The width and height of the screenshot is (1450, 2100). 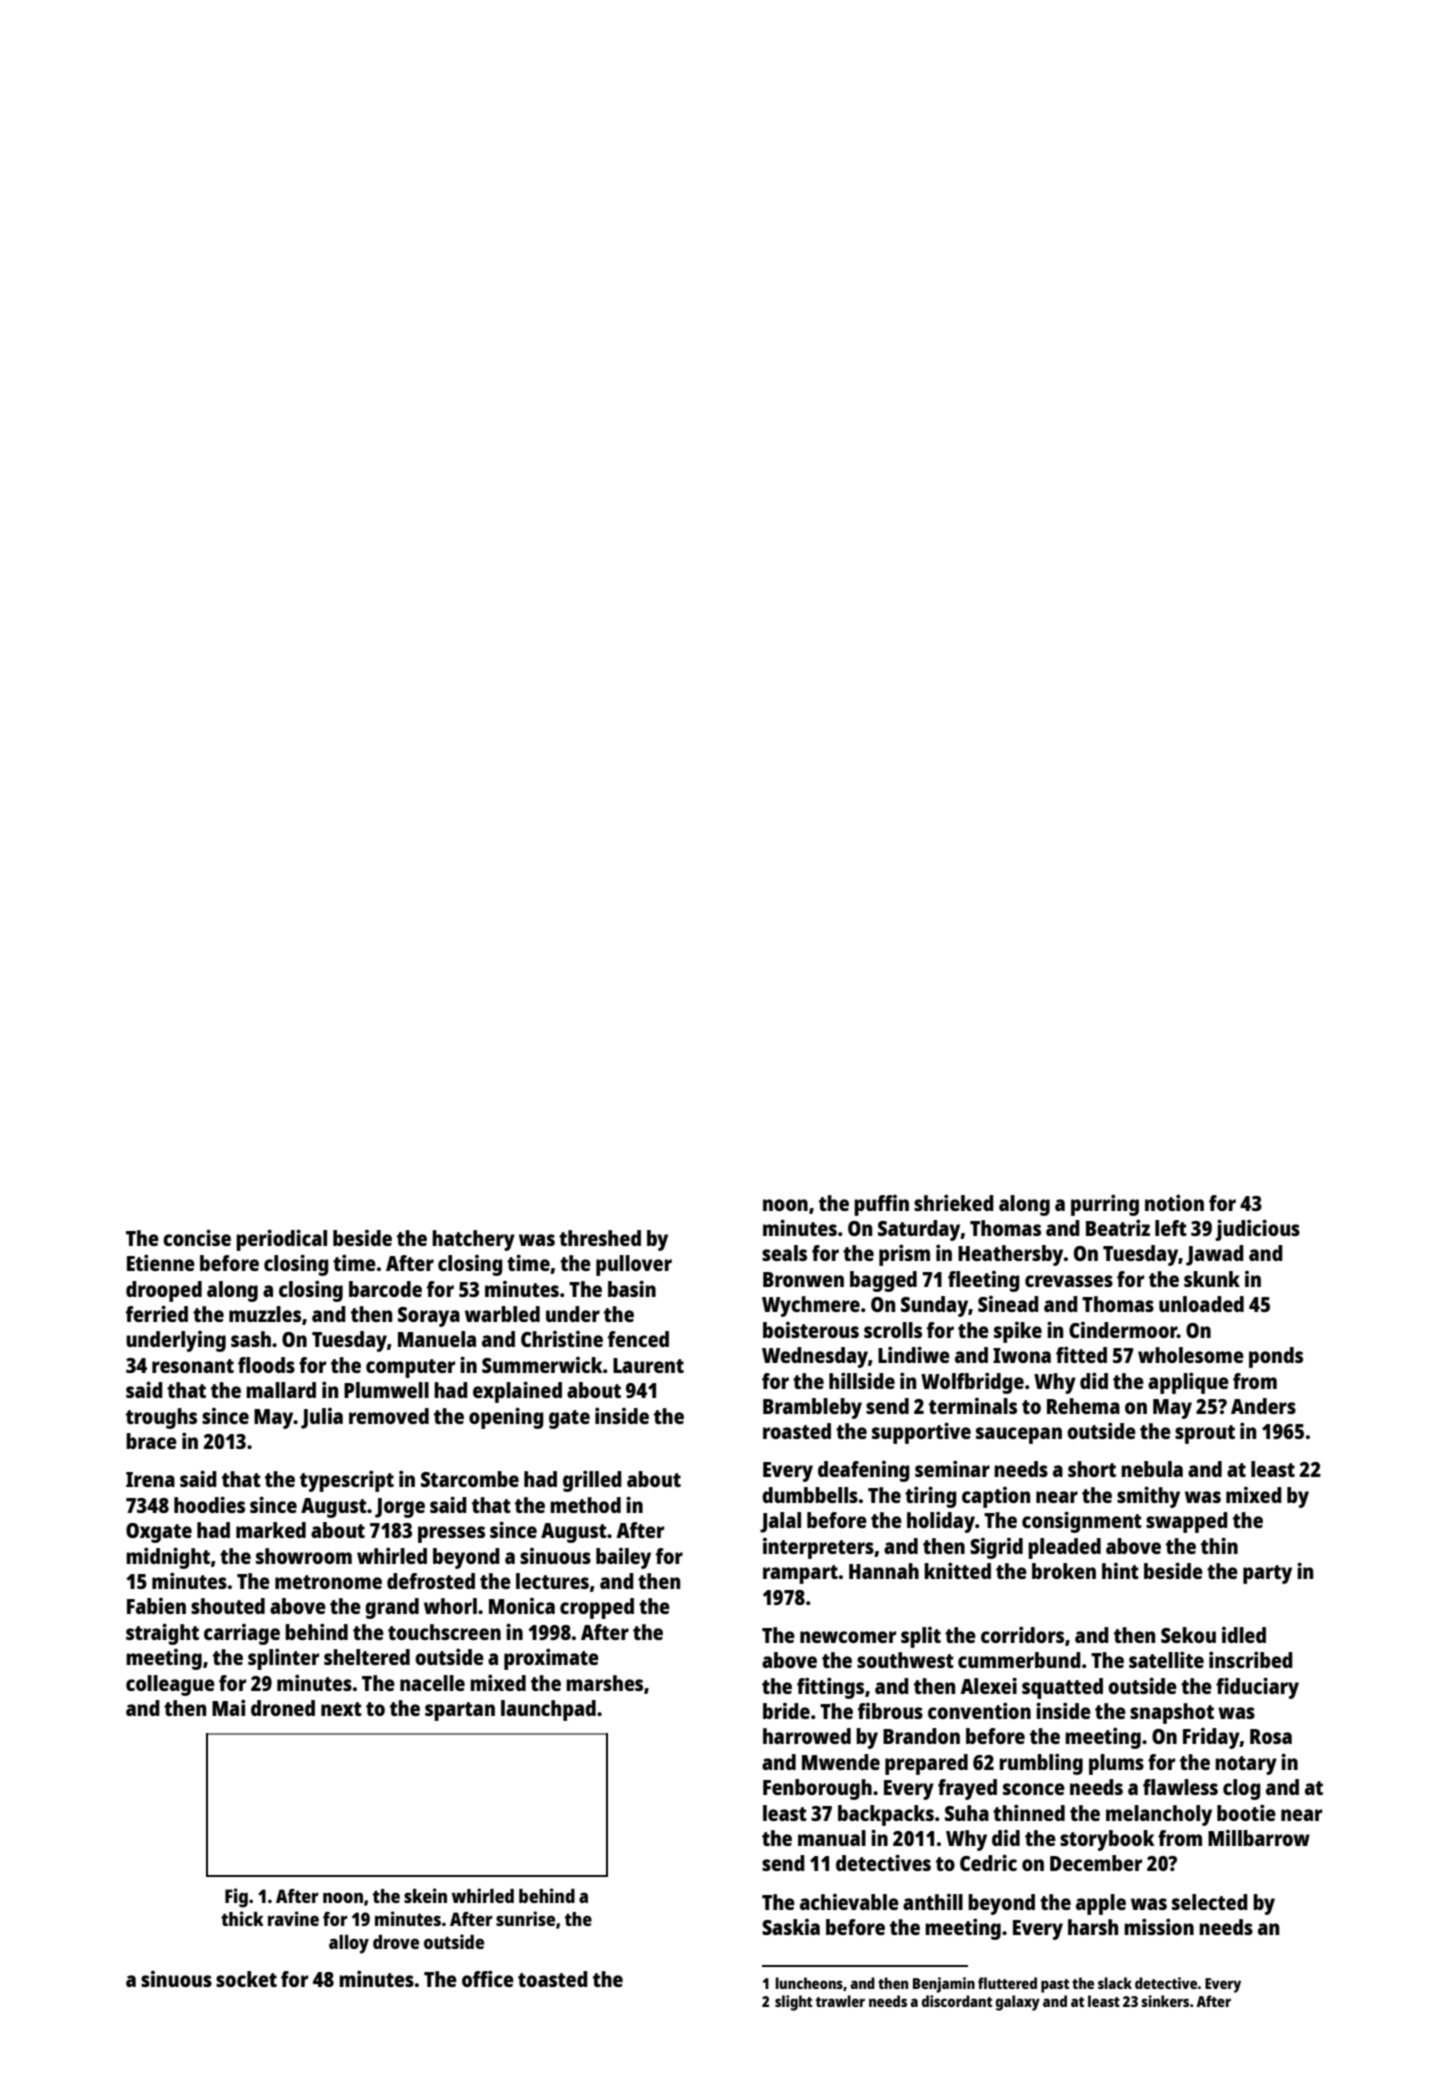 I want to click on Laurent, so click(x=648, y=1365).
